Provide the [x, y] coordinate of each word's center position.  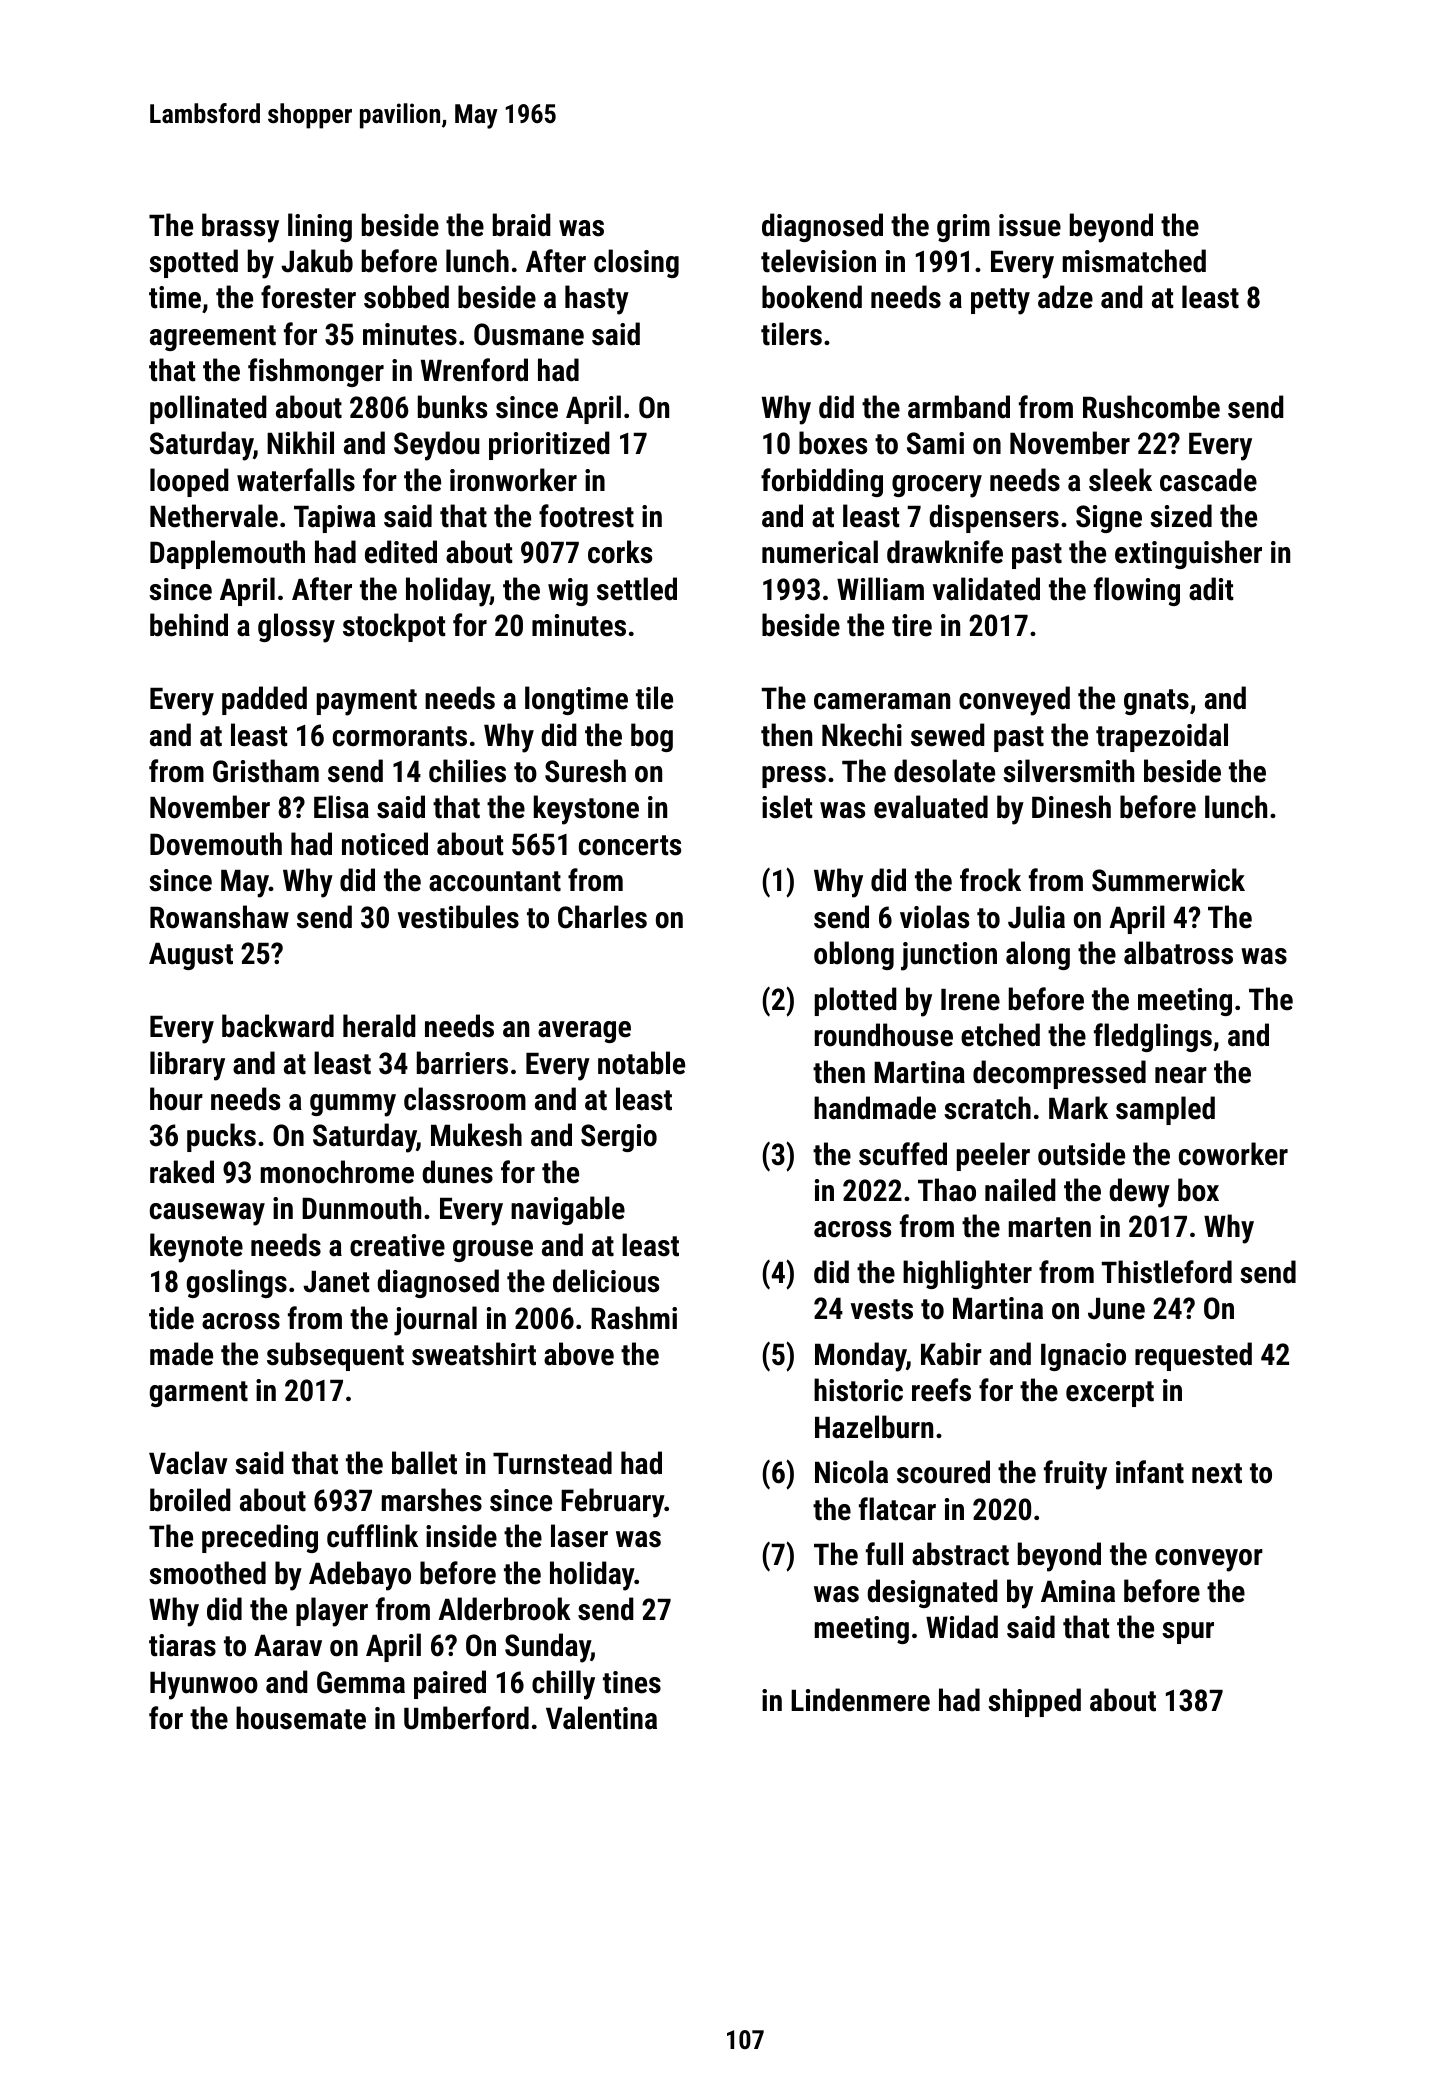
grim [963, 228]
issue [1030, 225]
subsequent [335, 1356]
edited [401, 552]
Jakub [317, 261]
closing [636, 263]
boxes [833, 443]
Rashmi [634, 1318]
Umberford [466, 1718]
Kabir [951, 1354]
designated [932, 1593]
